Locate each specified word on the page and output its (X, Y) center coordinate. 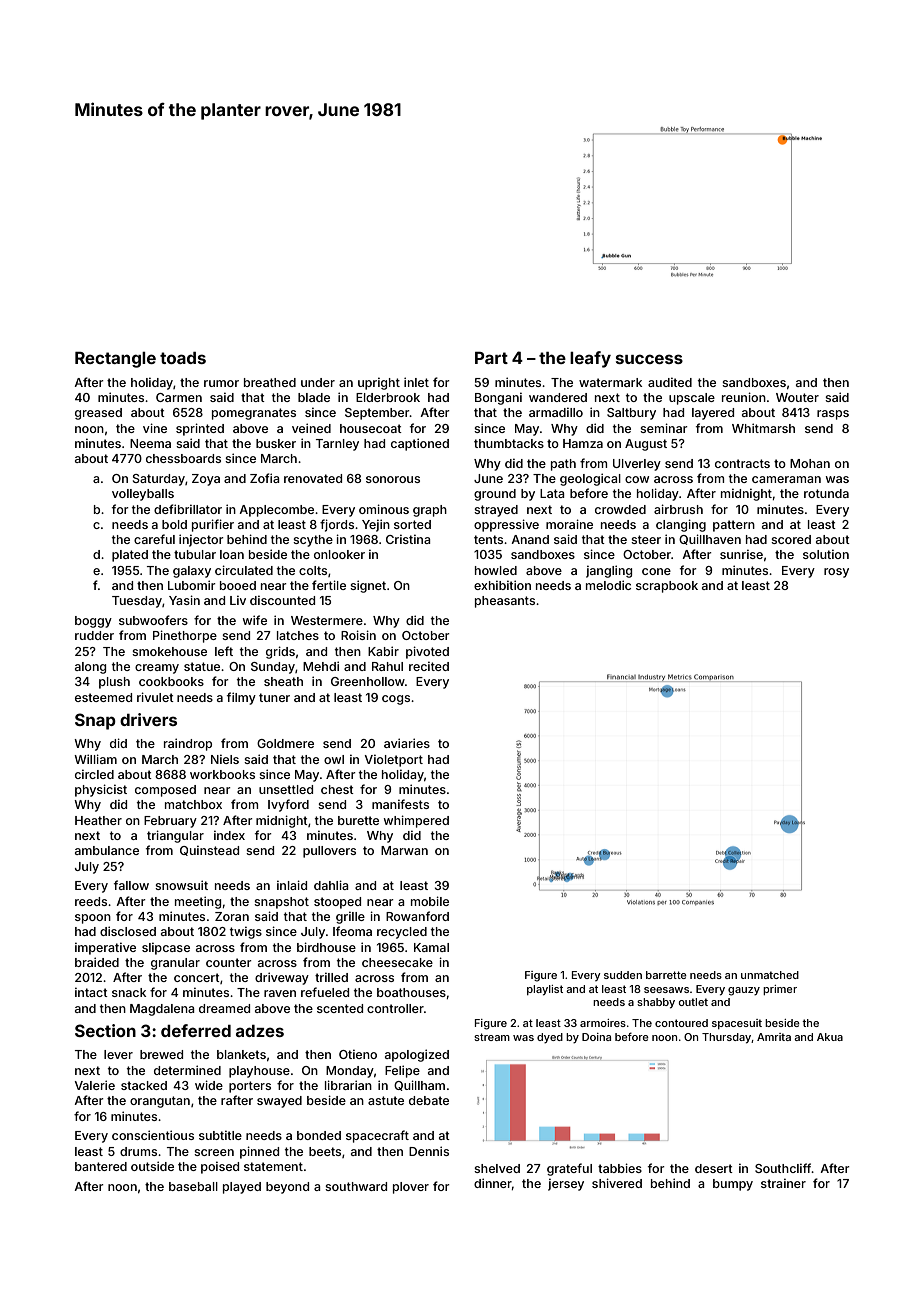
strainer (783, 1183)
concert (197, 977)
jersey (566, 1184)
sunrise (741, 554)
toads (183, 358)
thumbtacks (509, 443)
